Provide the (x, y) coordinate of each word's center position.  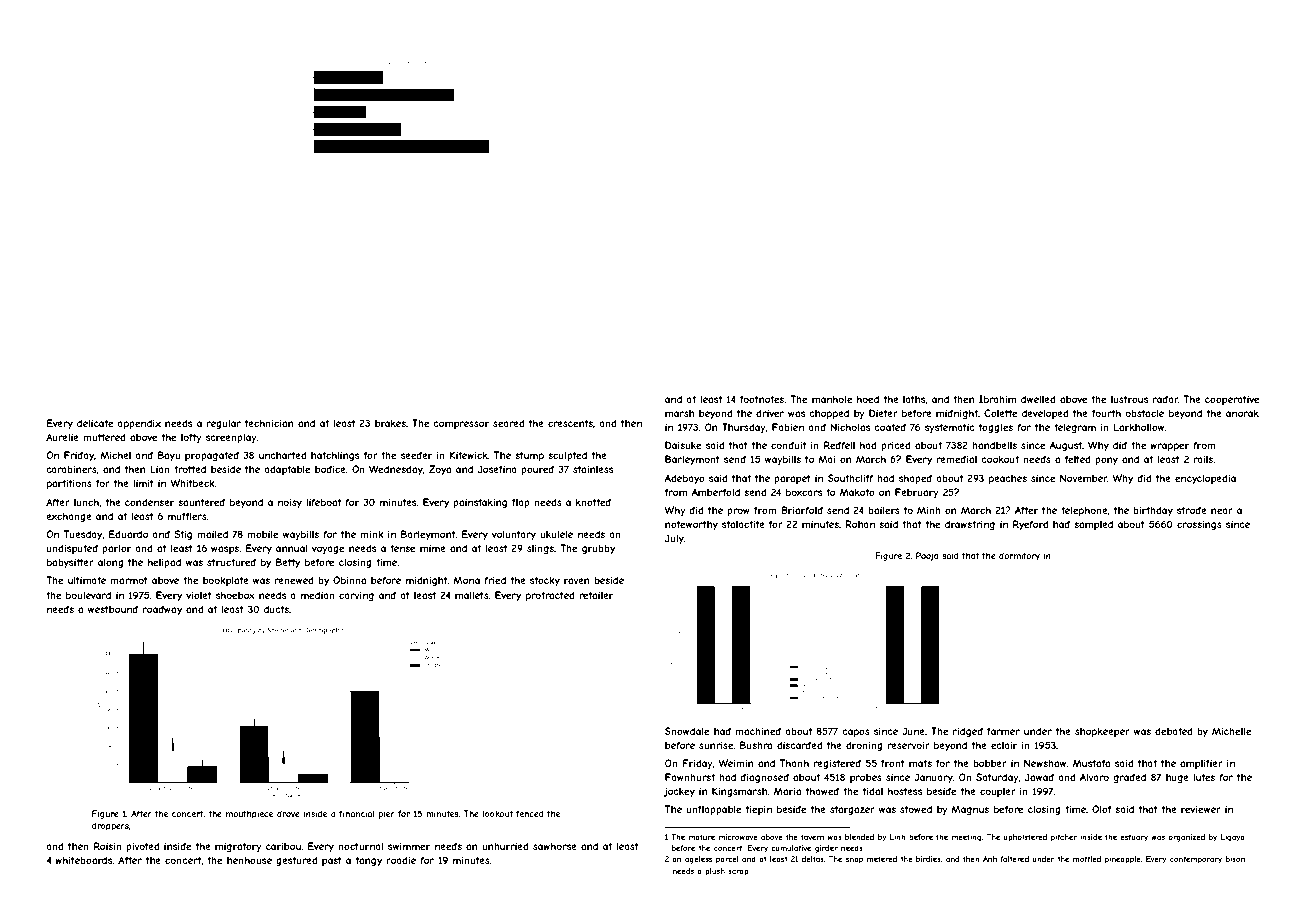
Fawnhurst (690, 777)
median (318, 595)
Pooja (927, 556)
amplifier (1201, 764)
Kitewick (469, 455)
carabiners (71, 469)
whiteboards (84, 860)
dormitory (1019, 556)
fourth (1106, 413)
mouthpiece (249, 814)
